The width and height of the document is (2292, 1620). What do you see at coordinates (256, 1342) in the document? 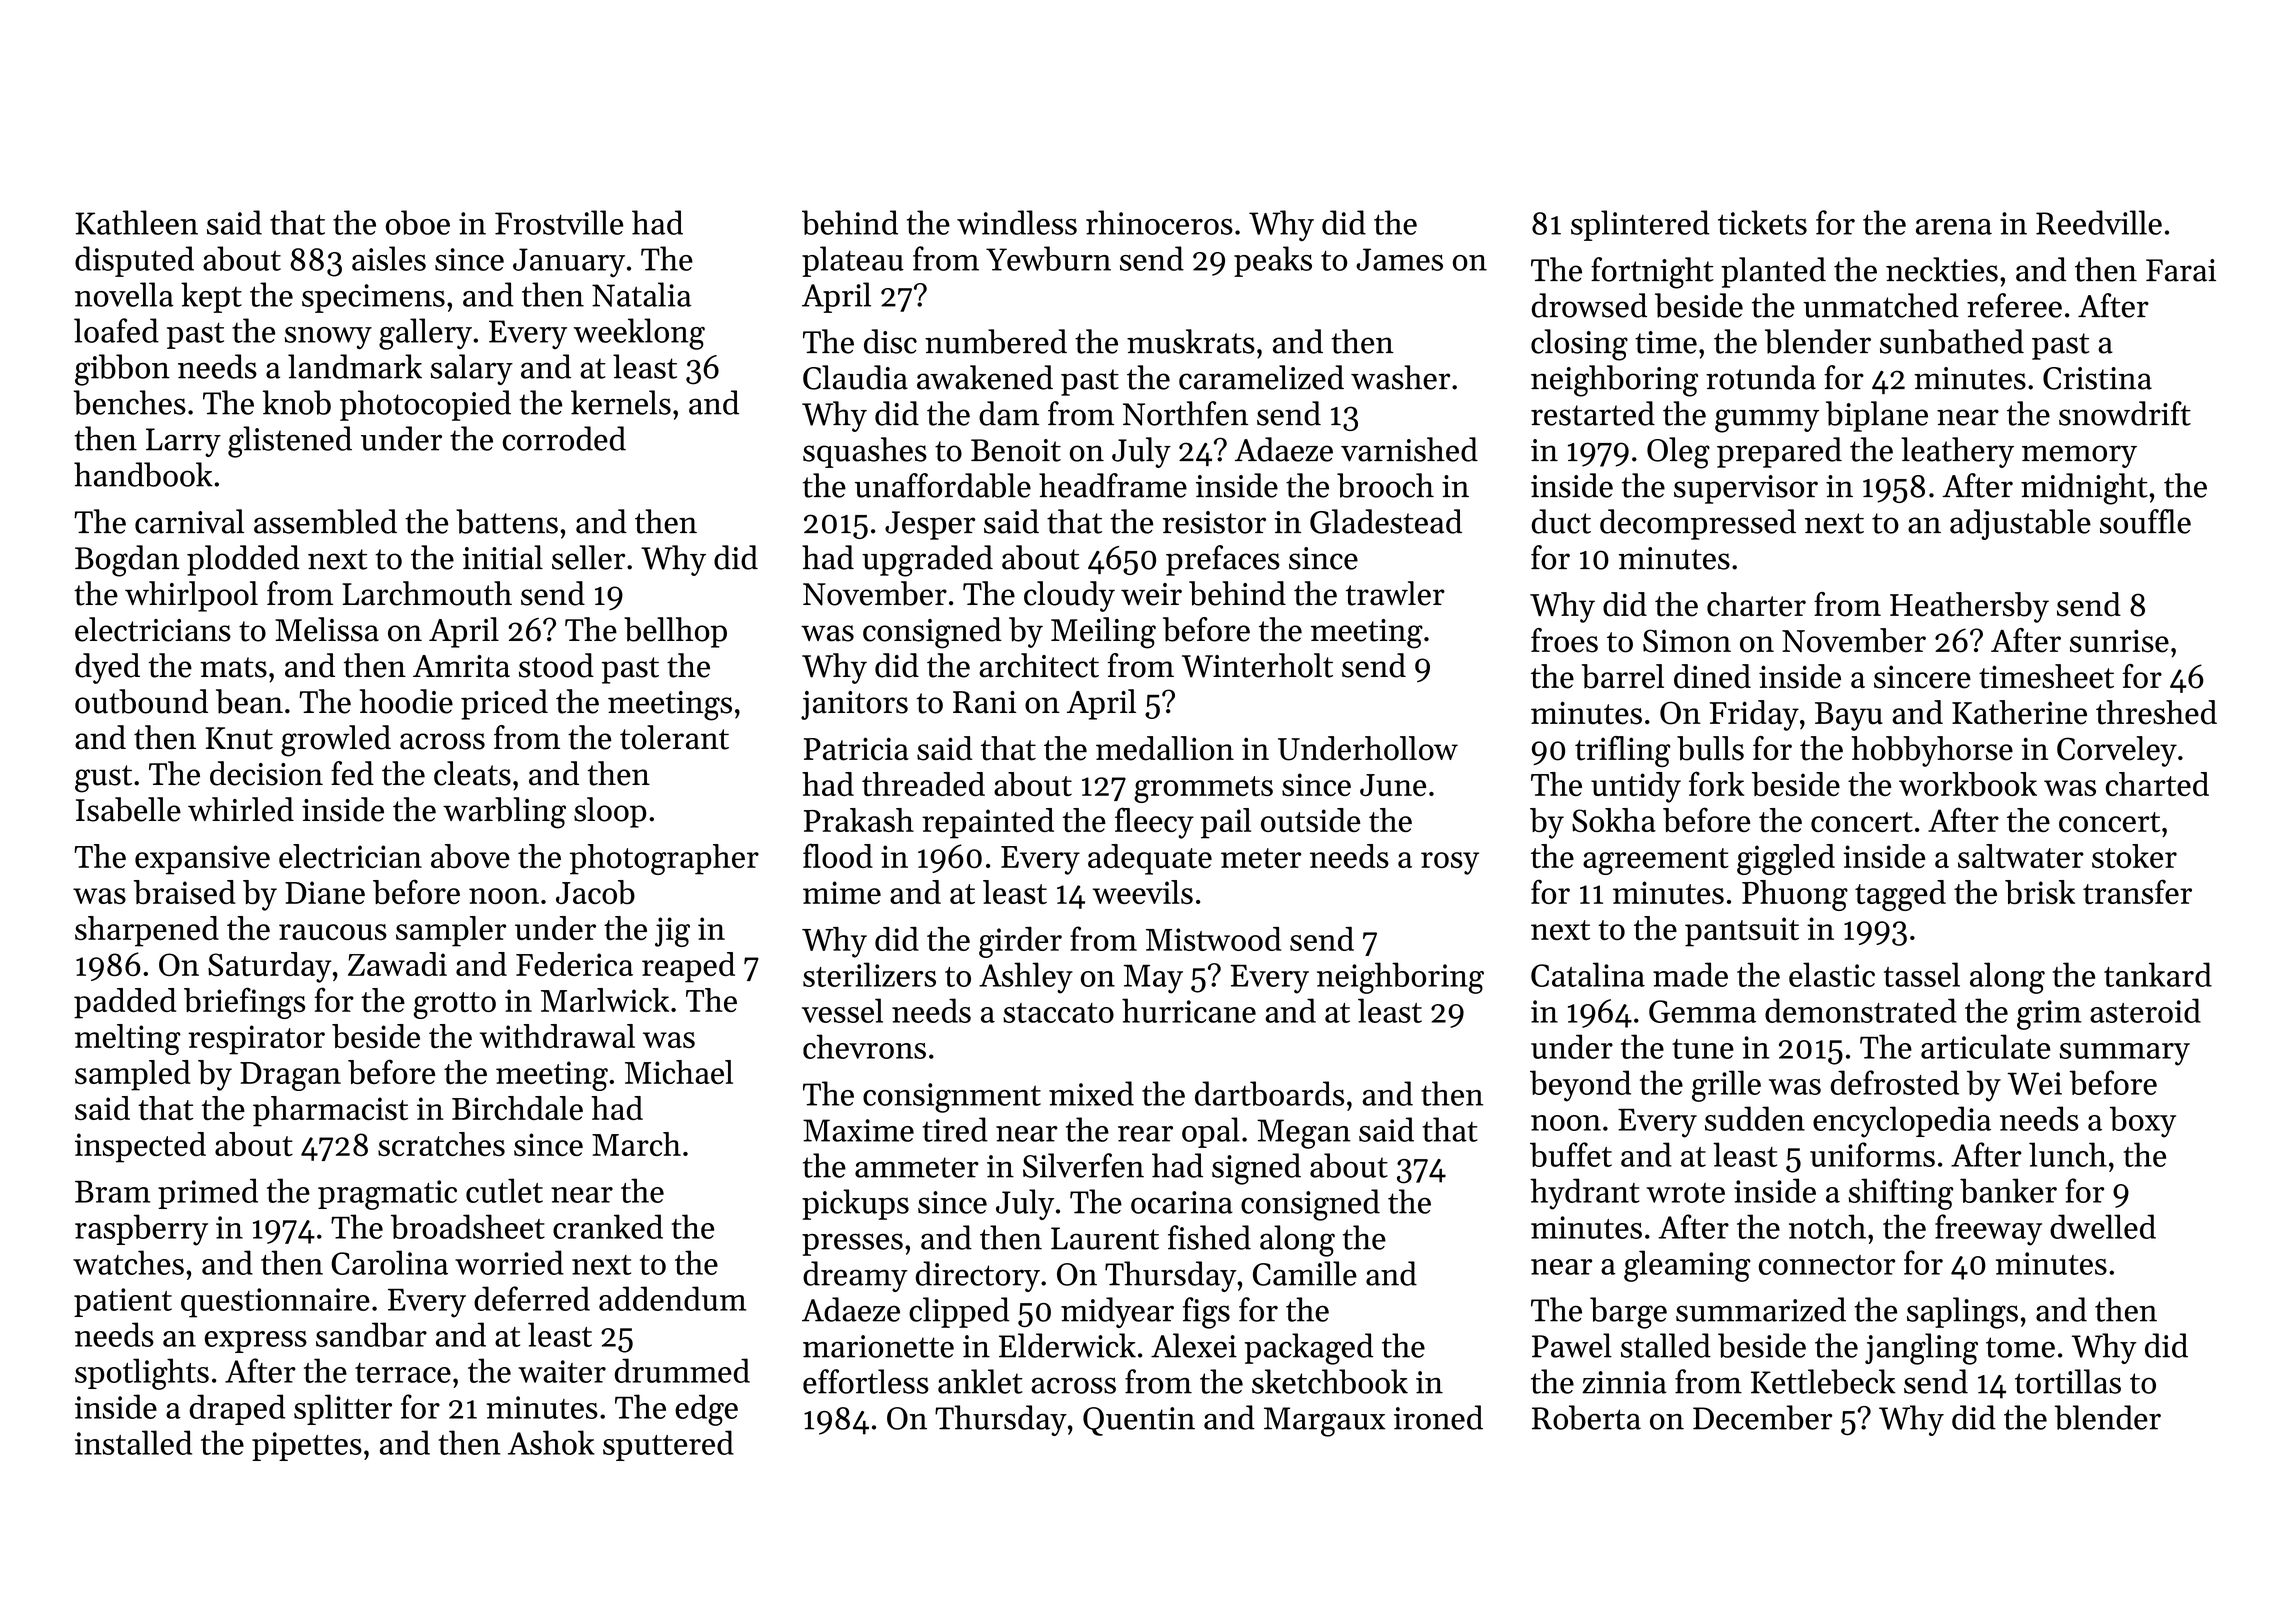
I see `express` at bounding box center [256, 1342].
